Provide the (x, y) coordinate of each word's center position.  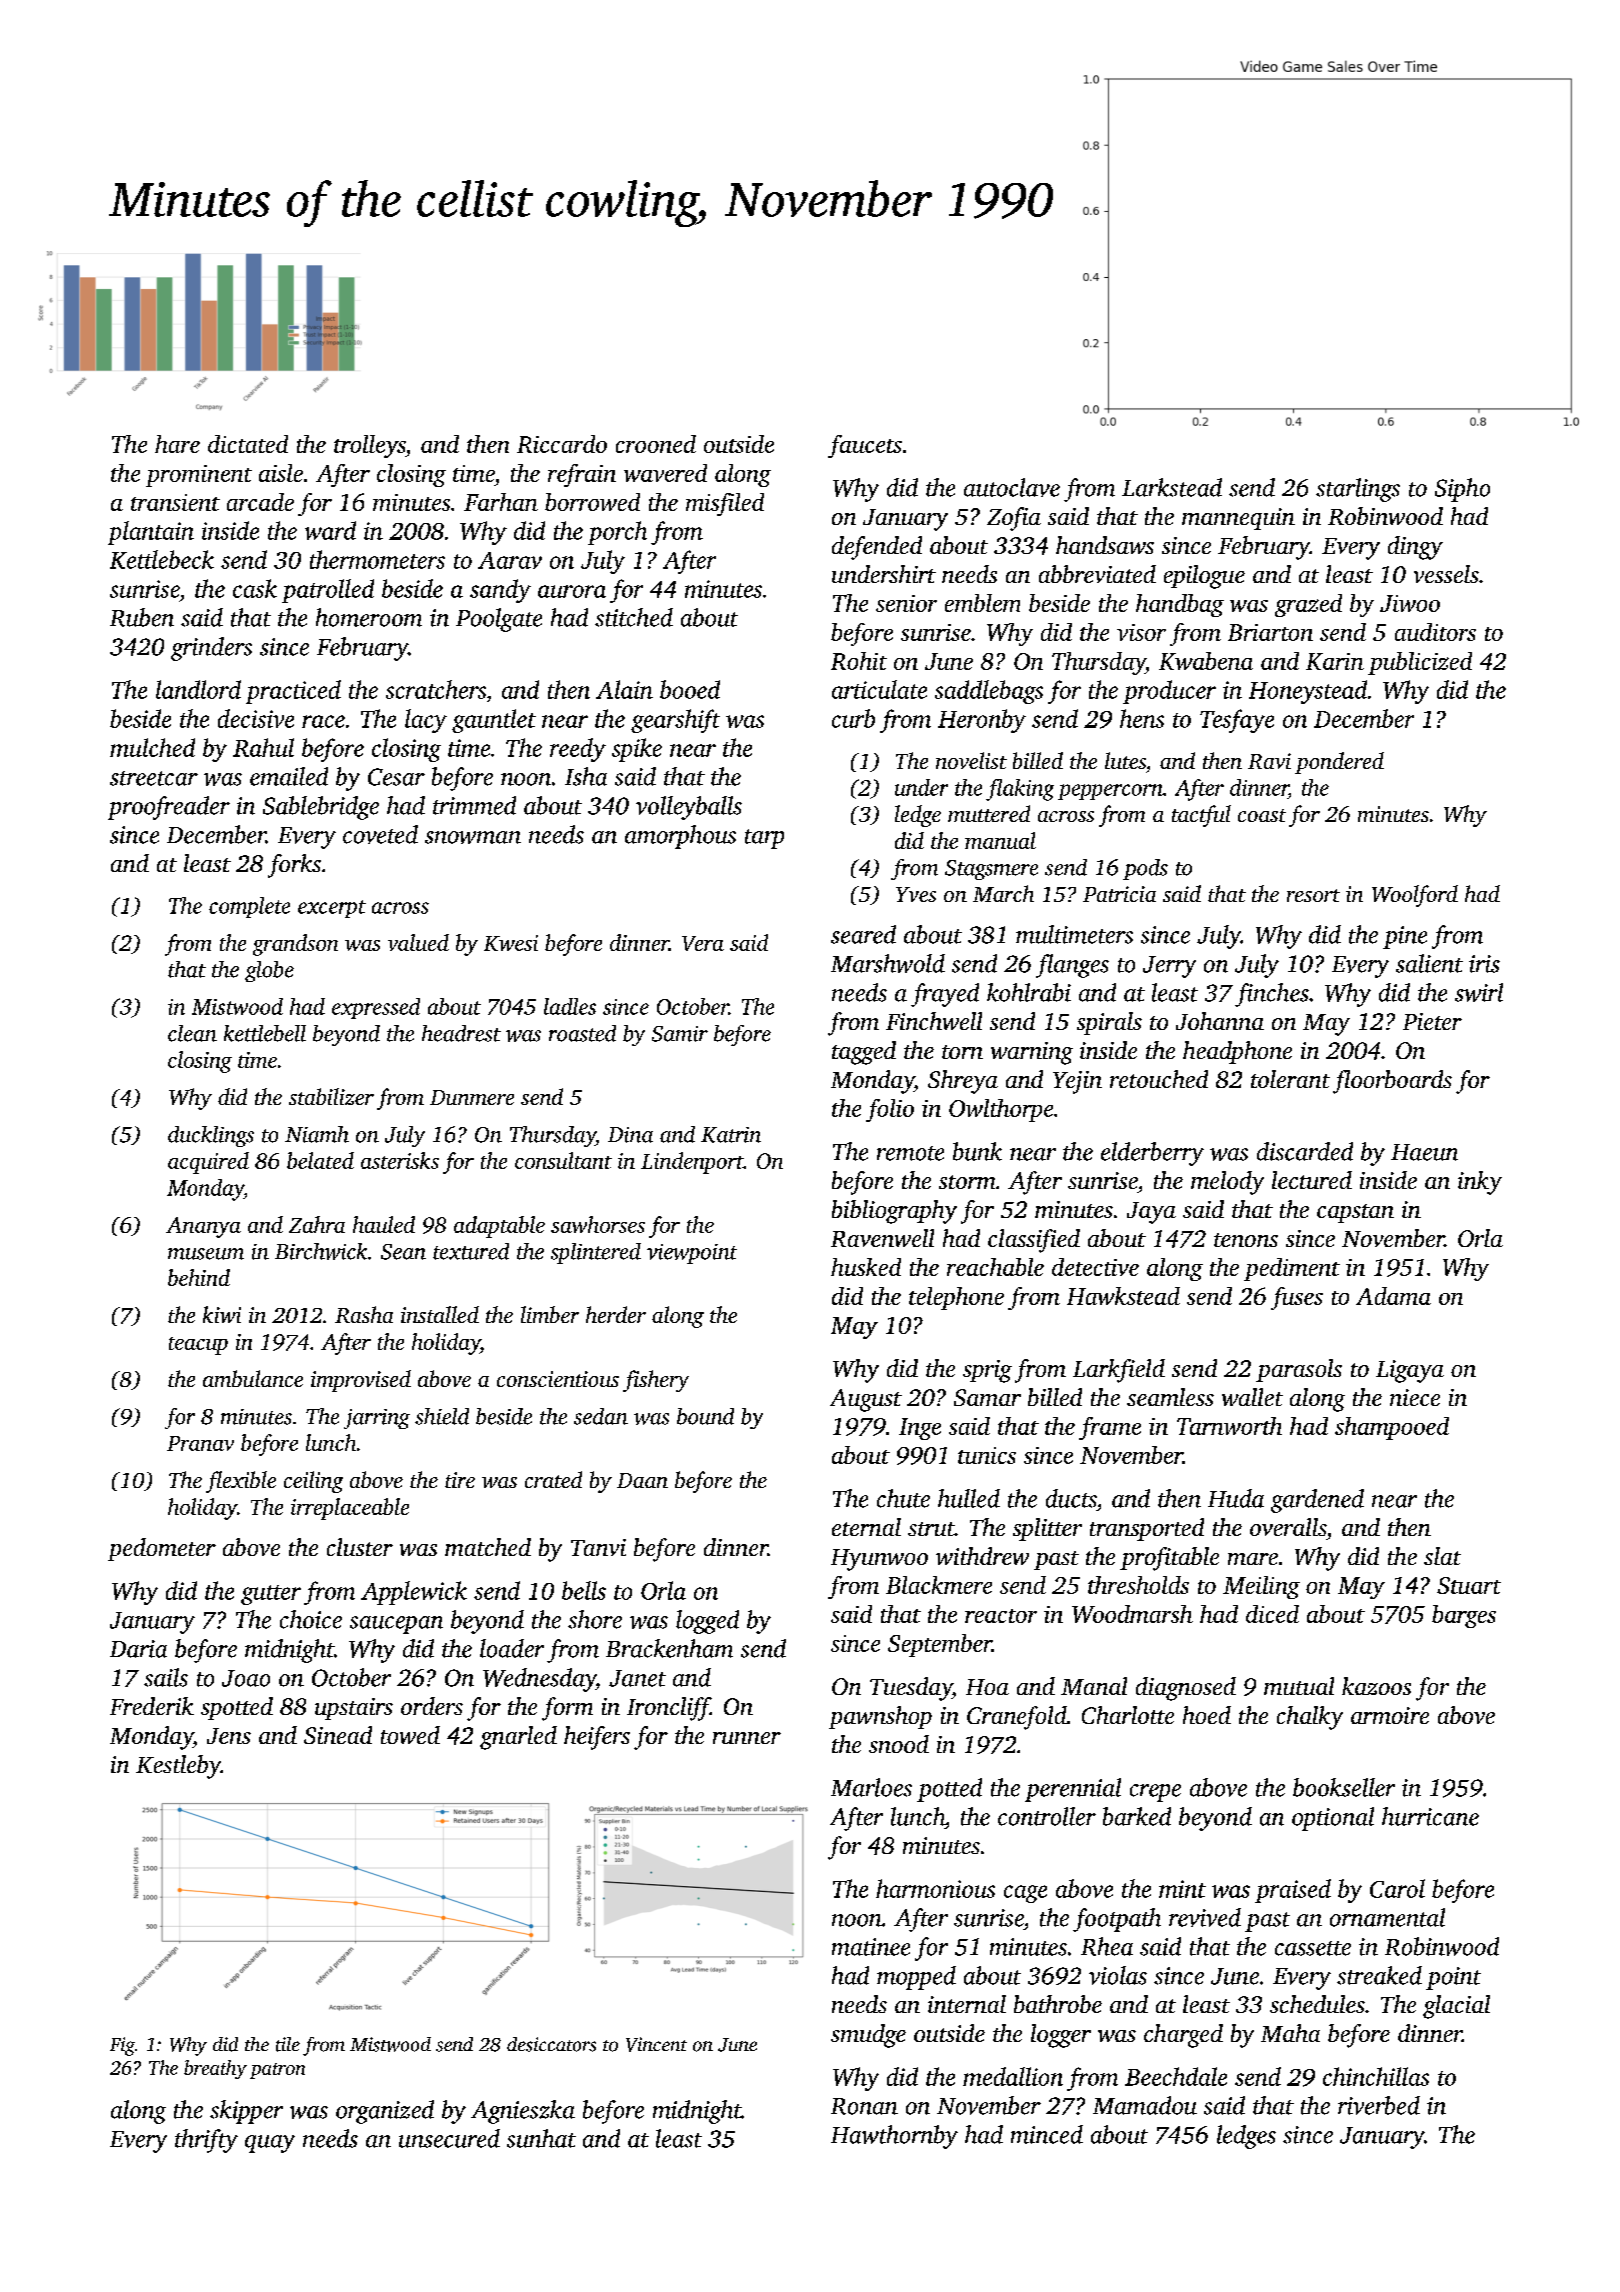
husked (866, 1267)
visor (1141, 632)
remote (910, 1153)
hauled (384, 1224)
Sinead (338, 1735)
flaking (1020, 790)
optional (1333, 1819)
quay (270, 2144)
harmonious (935, 1888)
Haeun (1424, 1152)
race (323, 721)
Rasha (364, 1314)
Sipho (1462, 490)
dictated (248, 444)
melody (1227, 1183)
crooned (656, 444)
